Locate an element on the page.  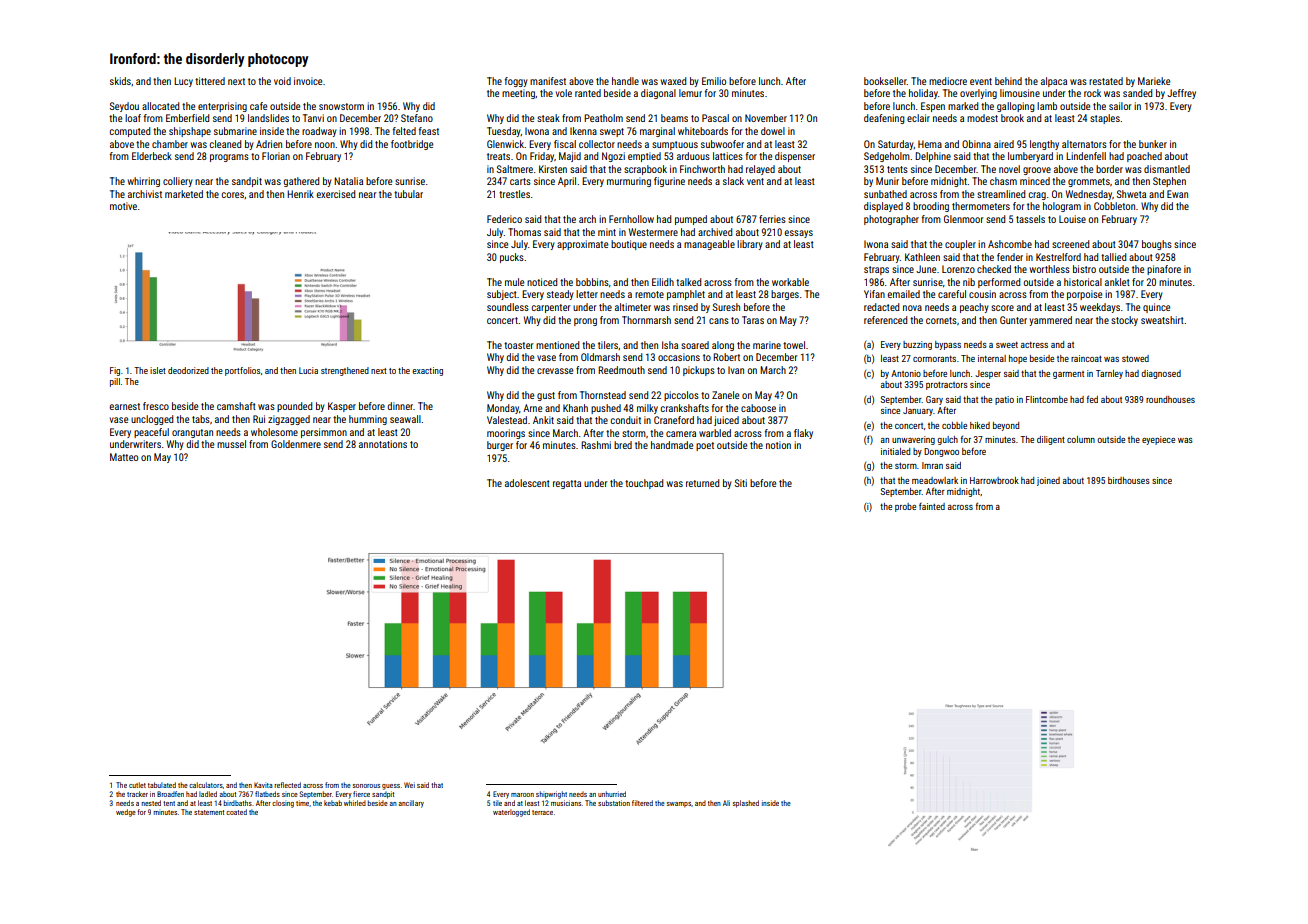
splashed is located at coordinates (746, 804).
